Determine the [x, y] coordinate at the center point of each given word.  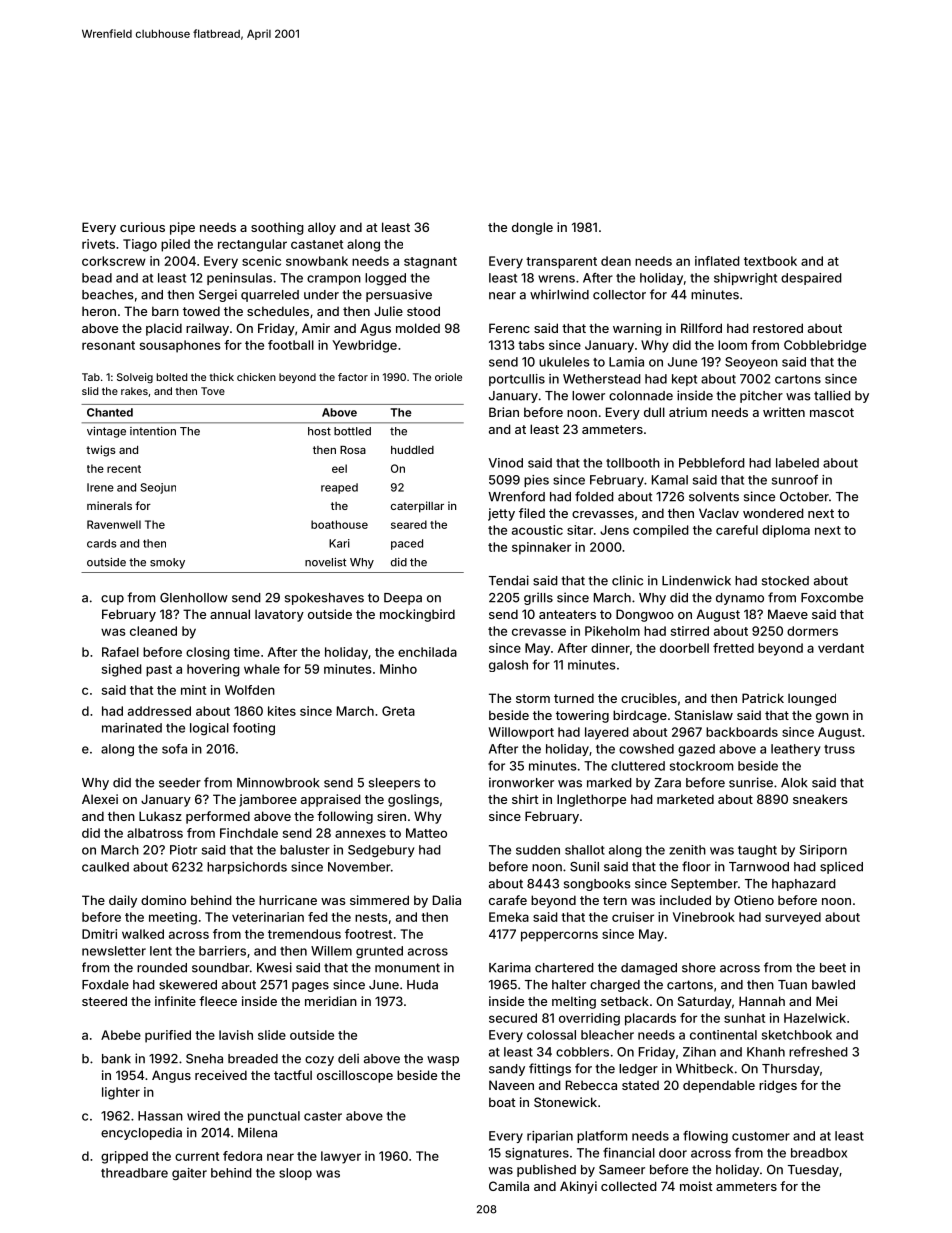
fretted [733, 648]
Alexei [100, 799]
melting [574, 1002]
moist [696, 1186]
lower [588, 396]
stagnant [430, 263]
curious [142, 227]
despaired [811, 279]
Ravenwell [114, 524]
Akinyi [578, 1187]
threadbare [134, 1173]
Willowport [521, 733]
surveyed [793, 918]
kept [684, 380]
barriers [222, 951]
